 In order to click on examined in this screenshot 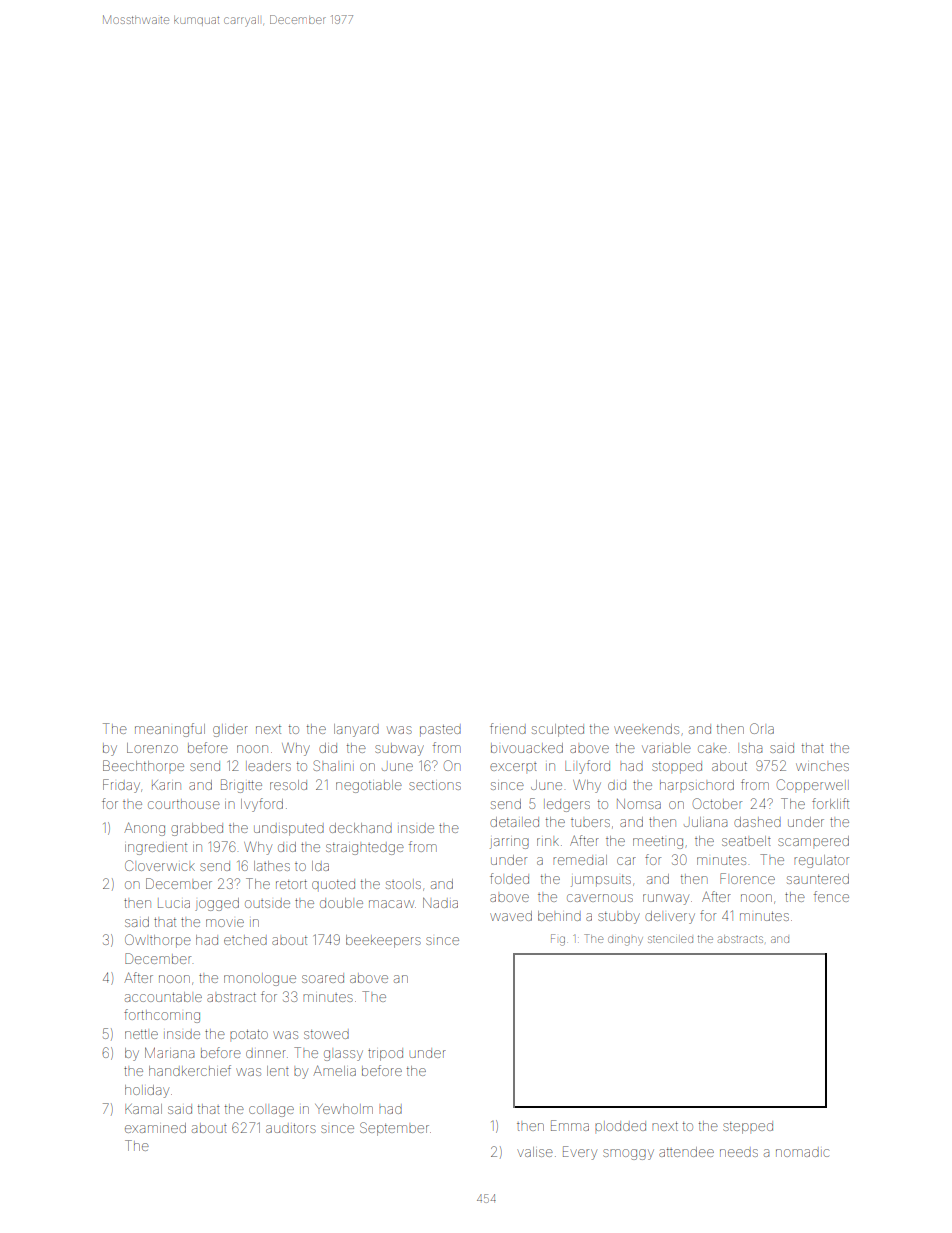, I will do `click(155, 1128)`.
